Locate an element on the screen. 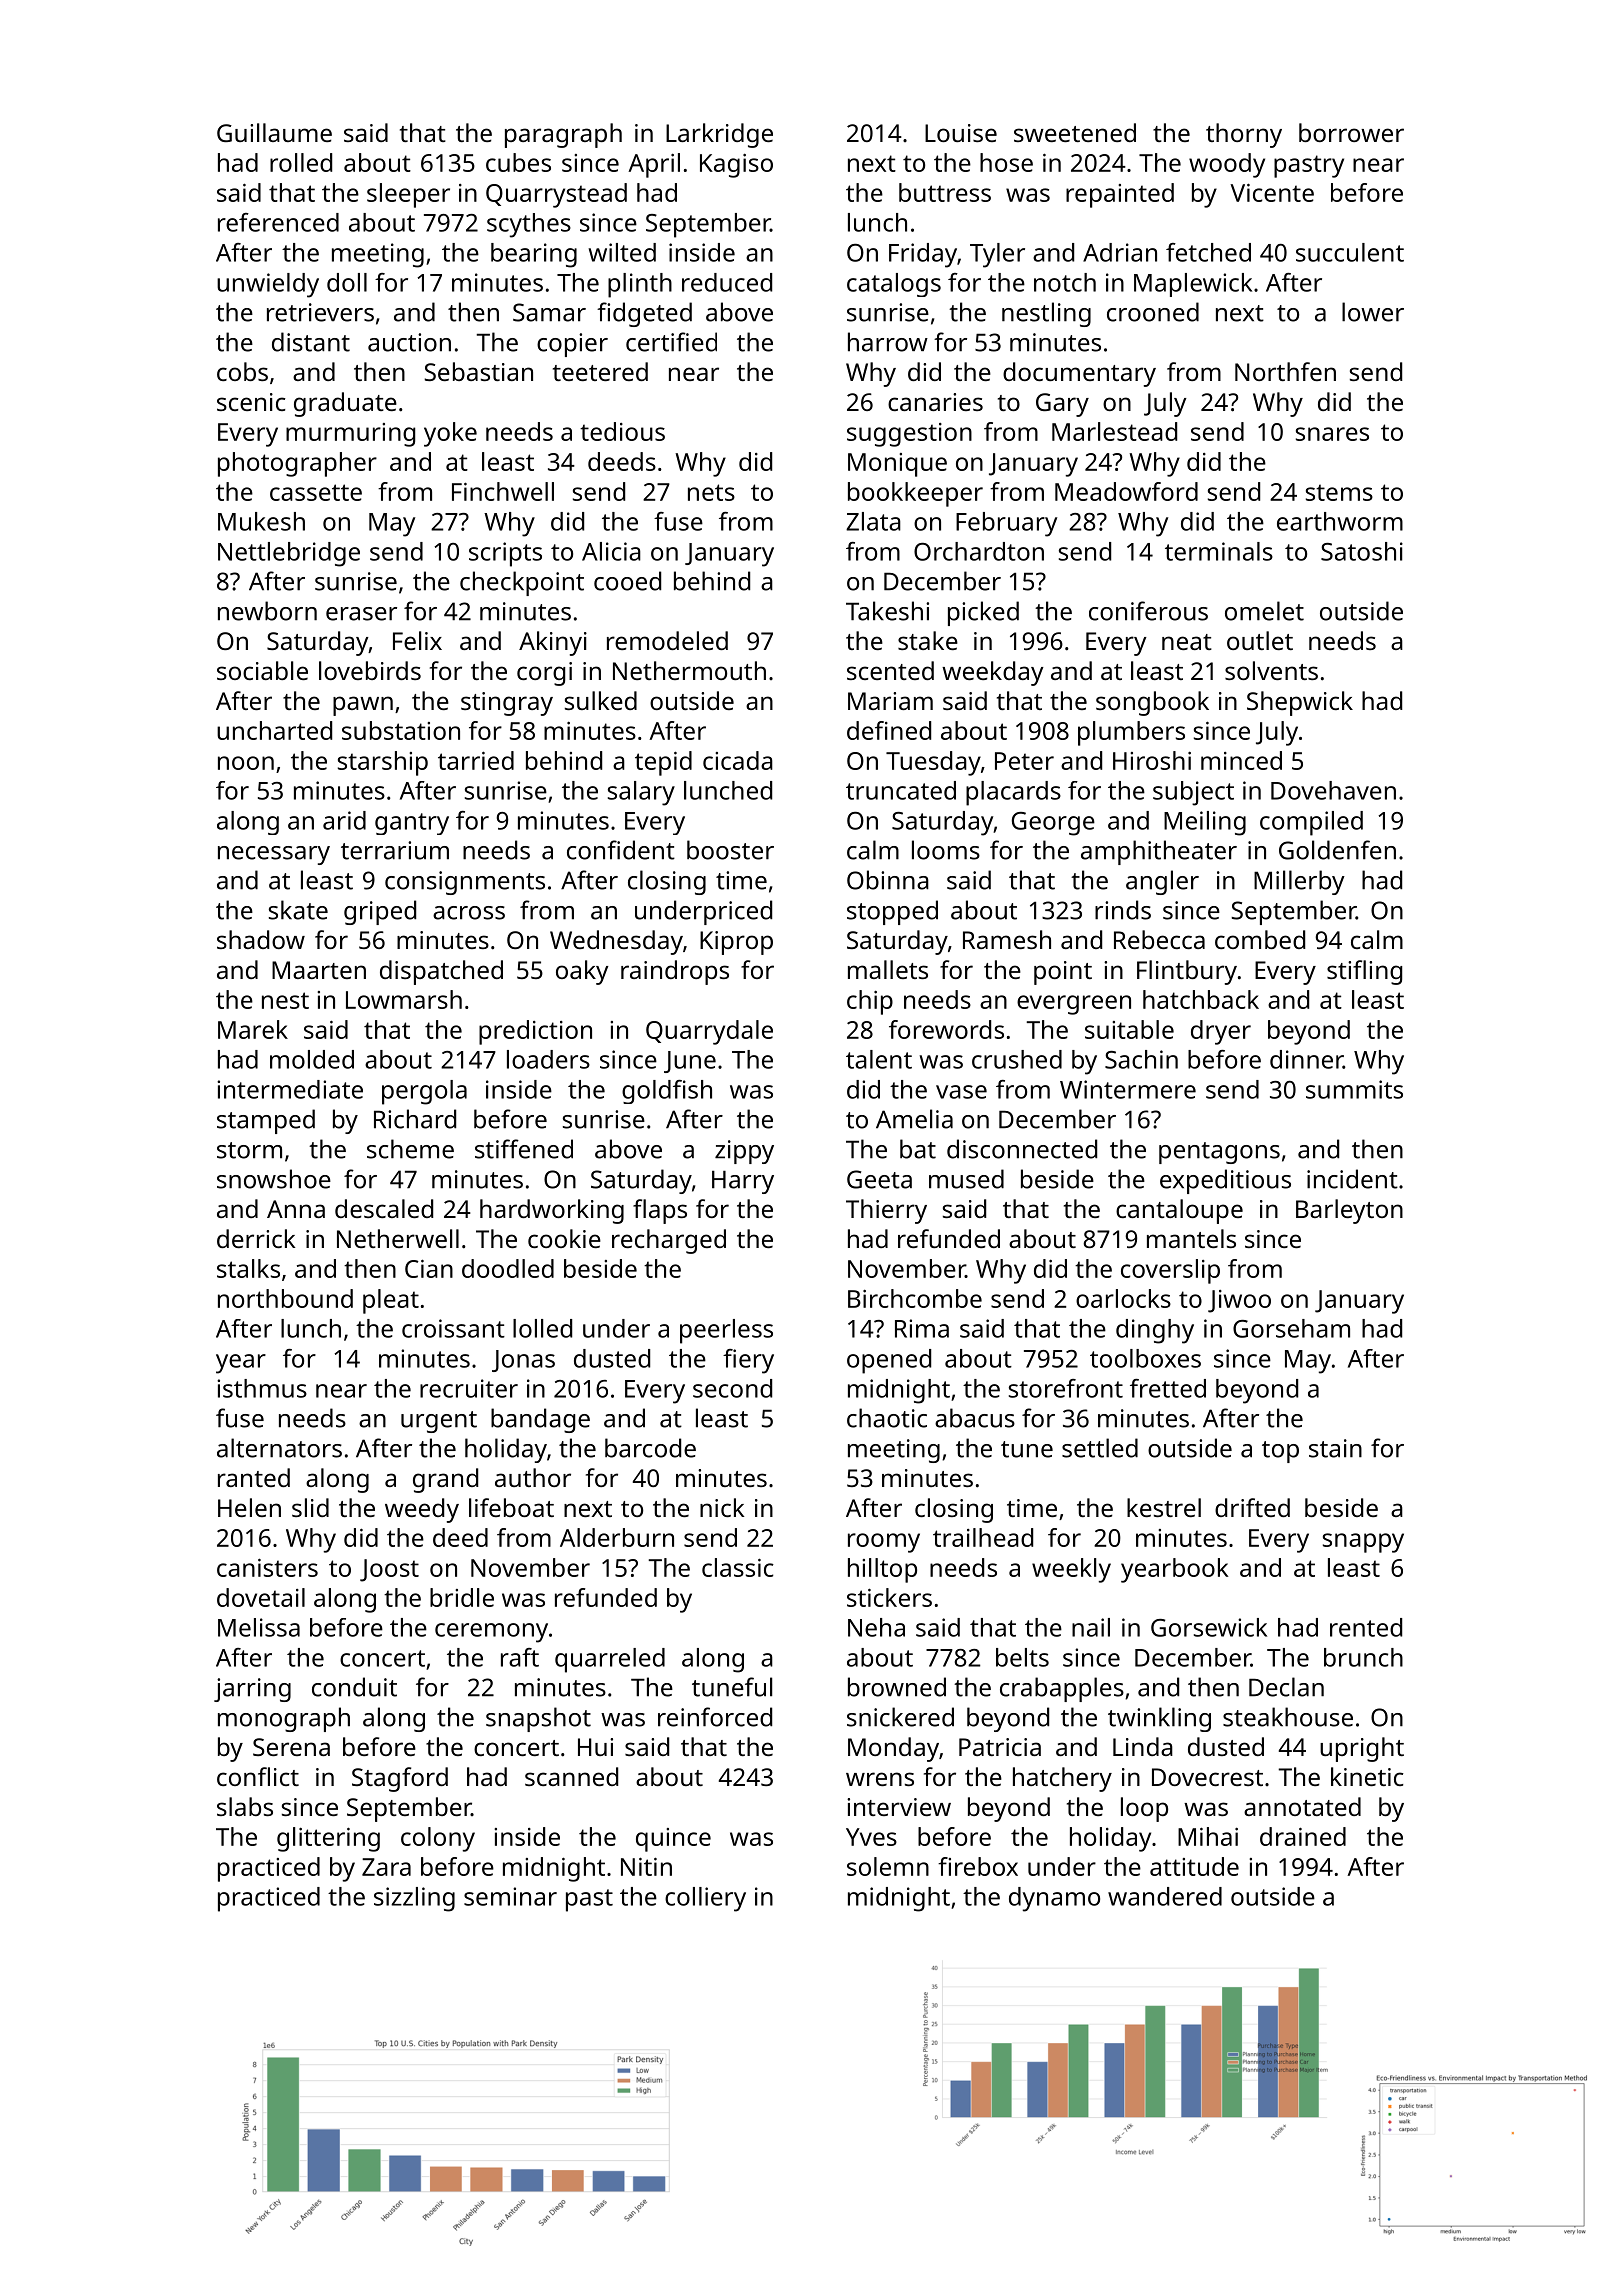  settled is located at coordinates (1100, 1448).
